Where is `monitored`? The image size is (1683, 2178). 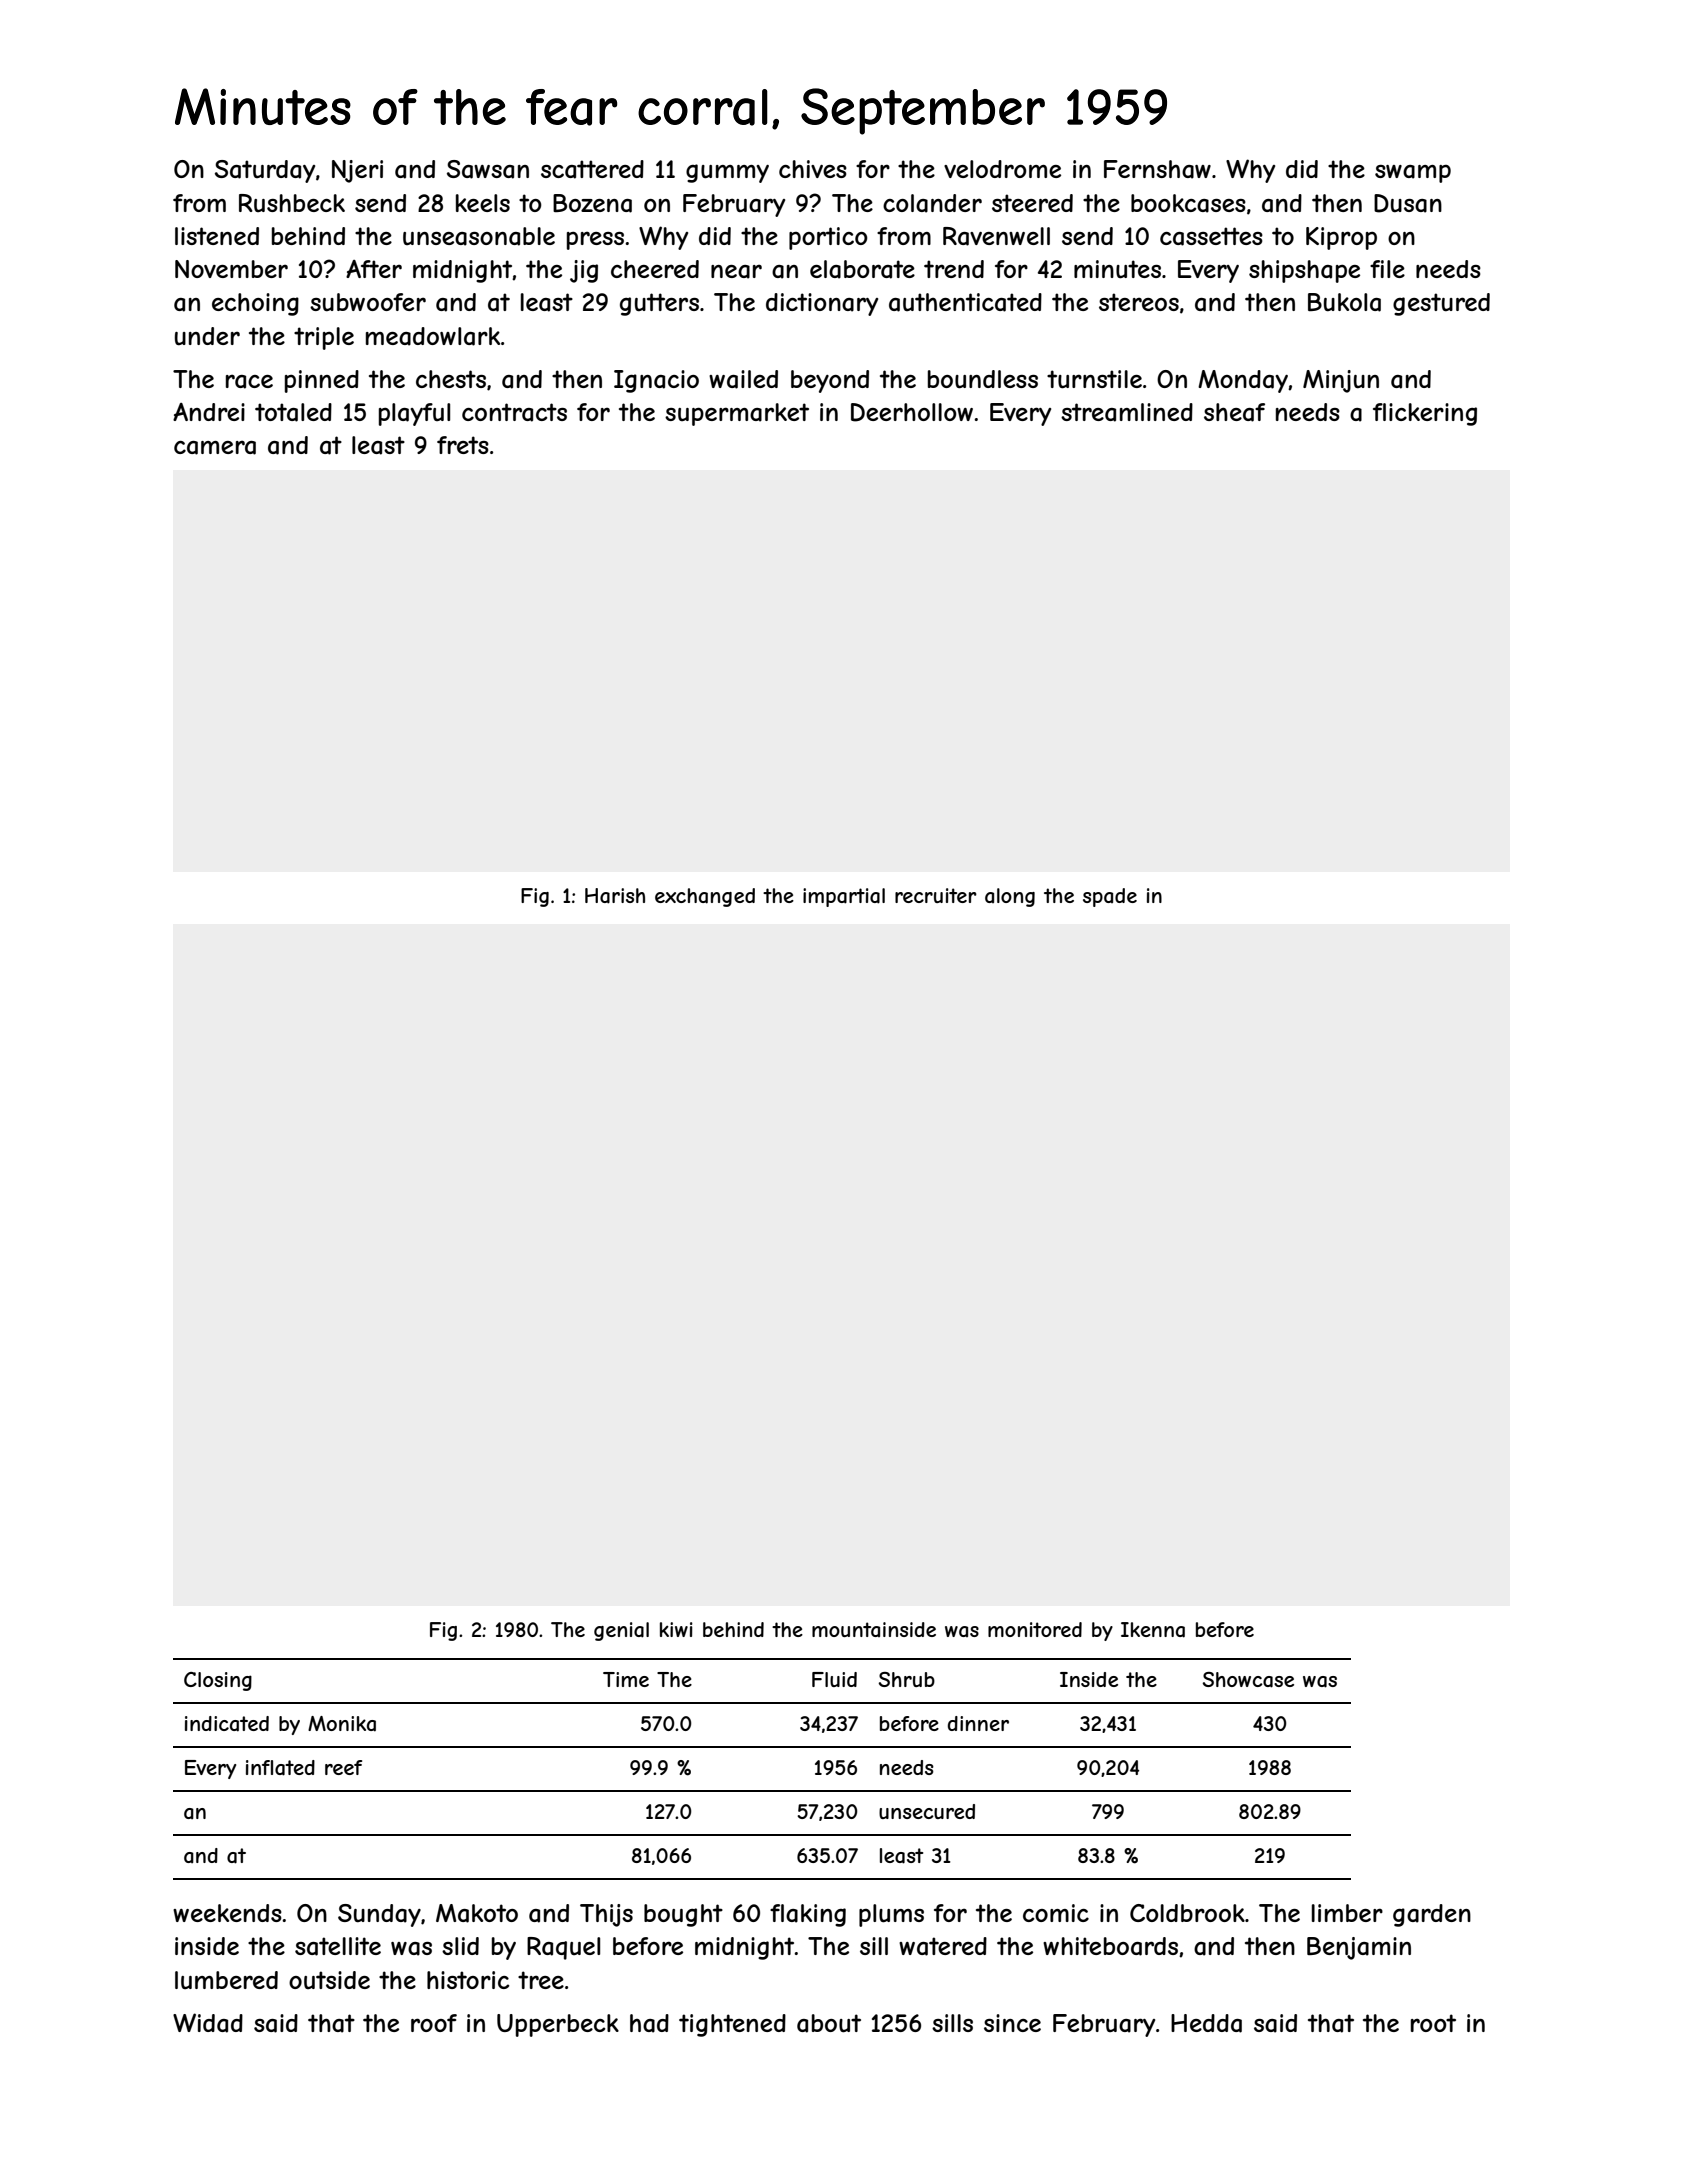 monitored is located at coordinates (1035, 1629).
